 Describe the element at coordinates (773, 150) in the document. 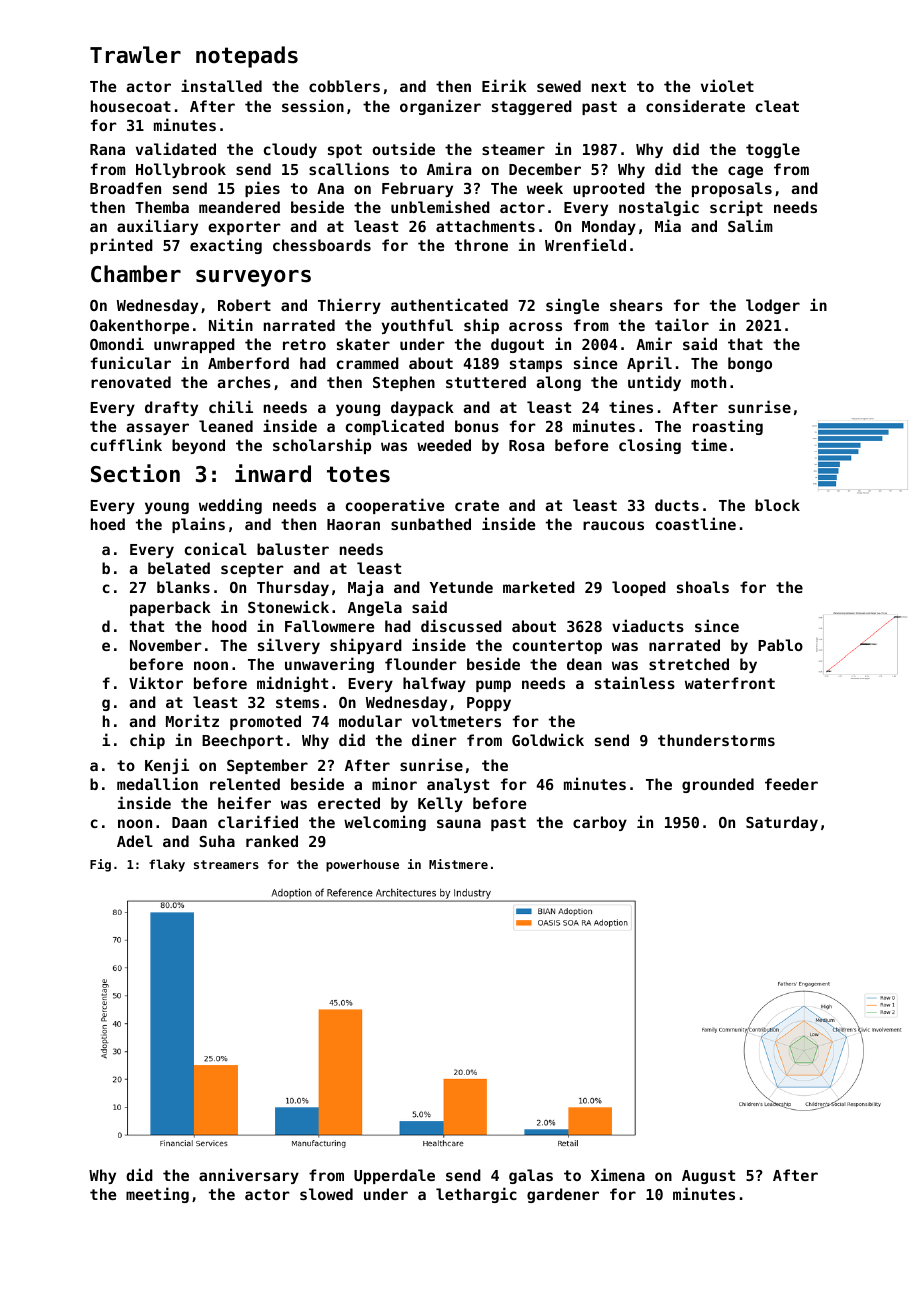

I see `toggle` at that location.
